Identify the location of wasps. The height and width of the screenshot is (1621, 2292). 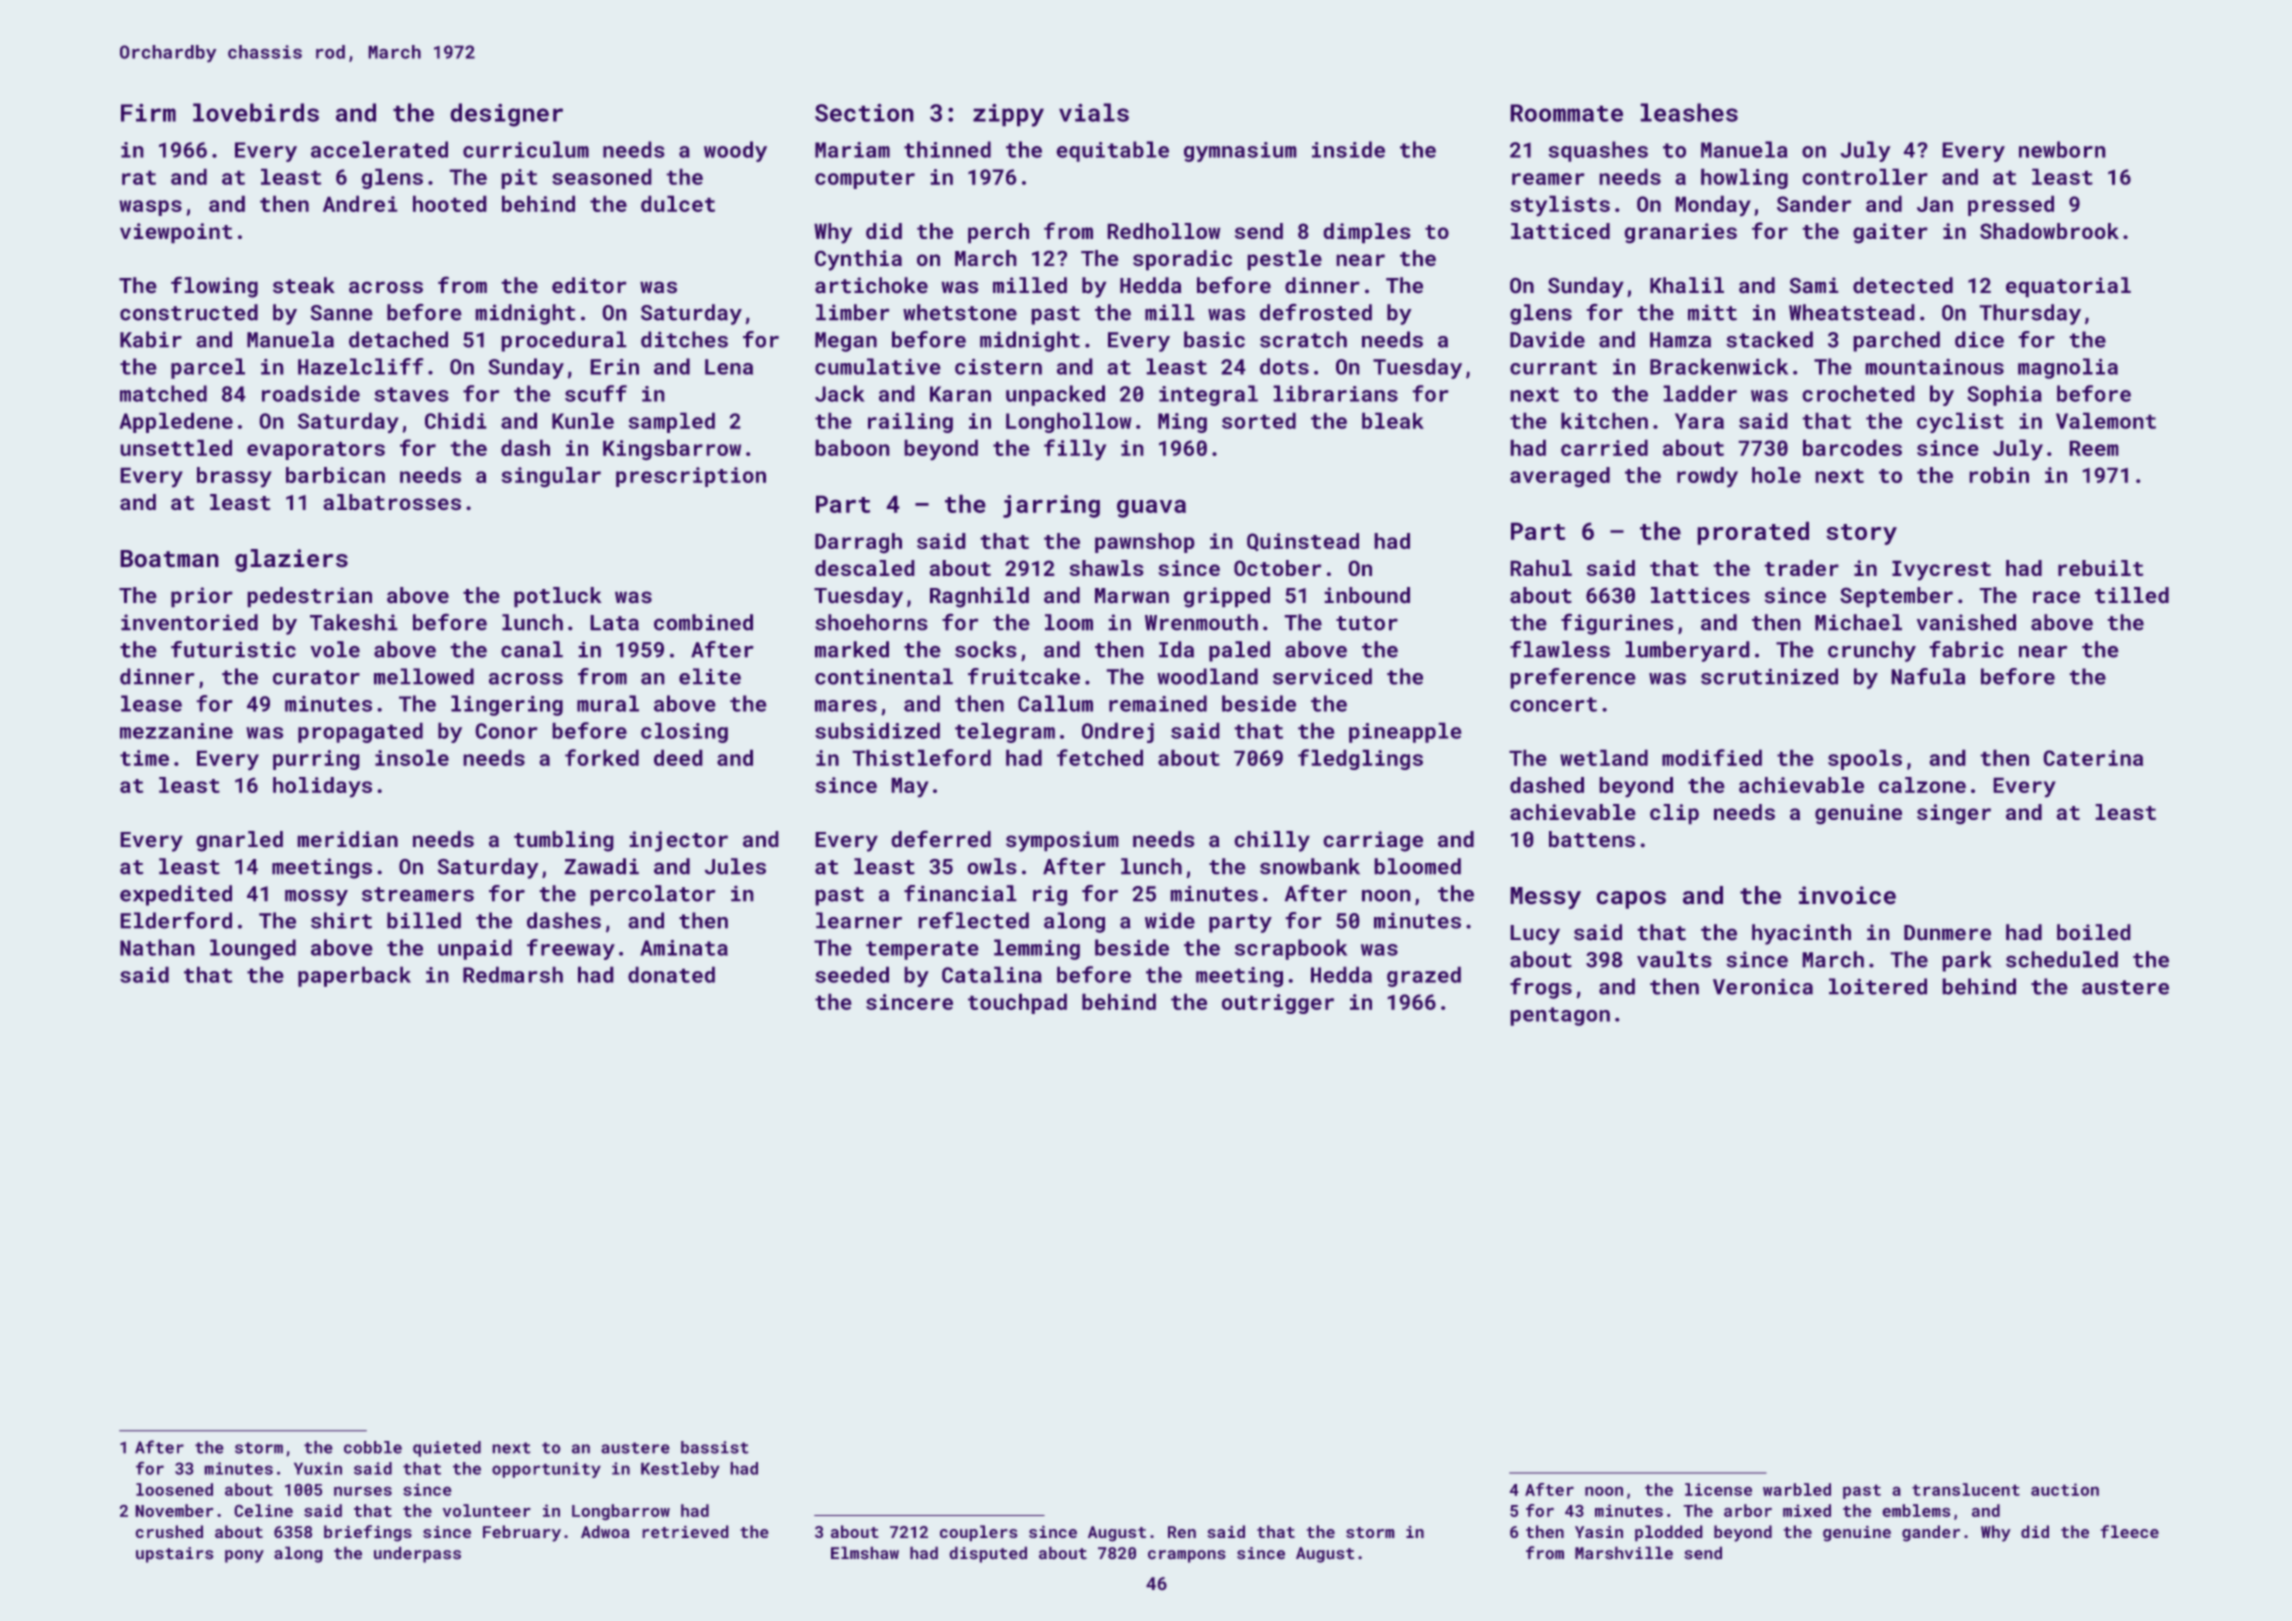
(150, 208).
